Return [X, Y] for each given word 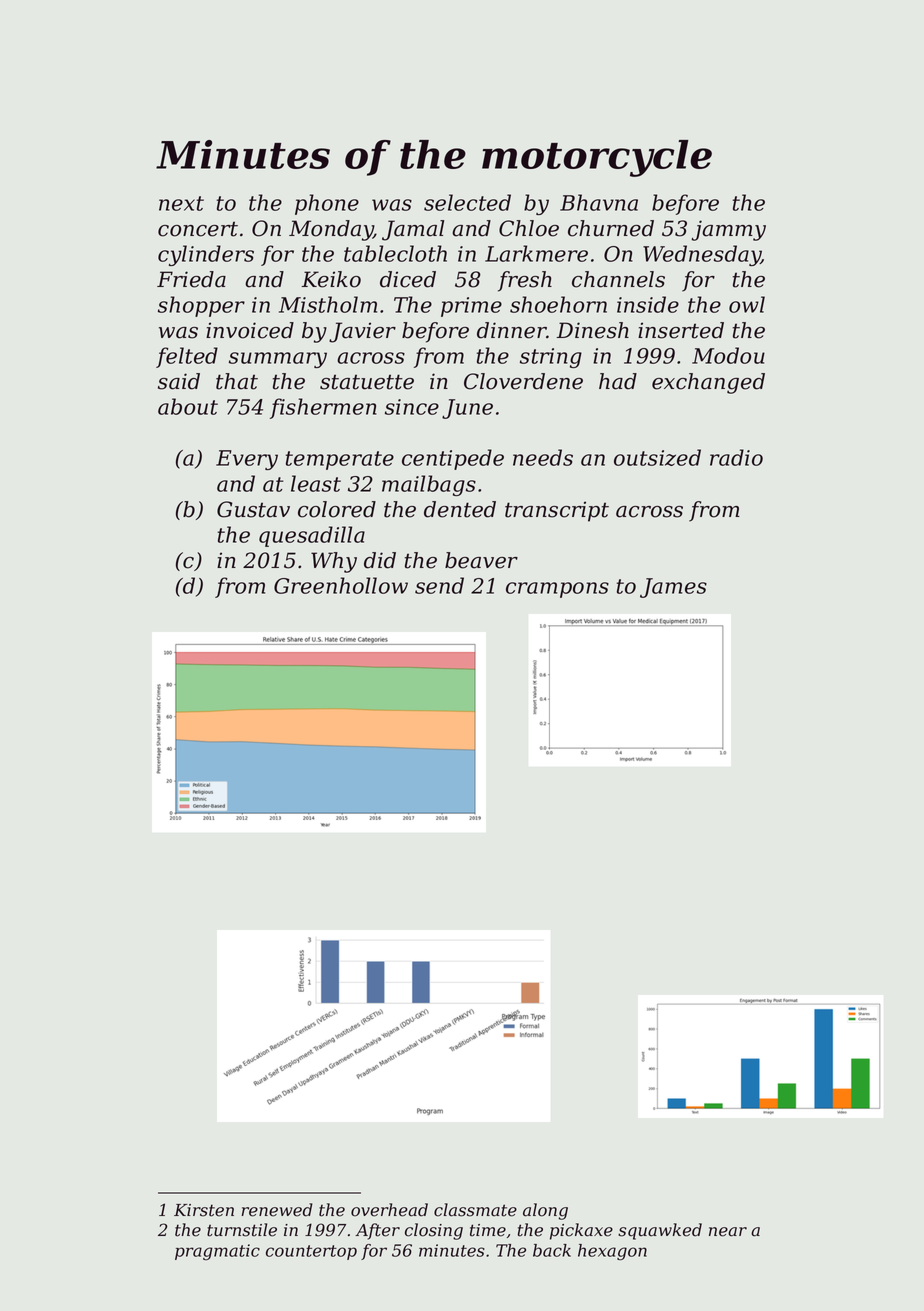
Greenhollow [341, 585]
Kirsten [204, 1210]
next [181, 203]
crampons [557, 590]
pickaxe [581, 1231]
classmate [475, 1210]
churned [611, 228]
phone [327, 204]
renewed [277, 1210]
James [673, 588]
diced [408, 279]
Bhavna [599, 202]
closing [434, 1231]
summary [278, 360]
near [728, 1232]
